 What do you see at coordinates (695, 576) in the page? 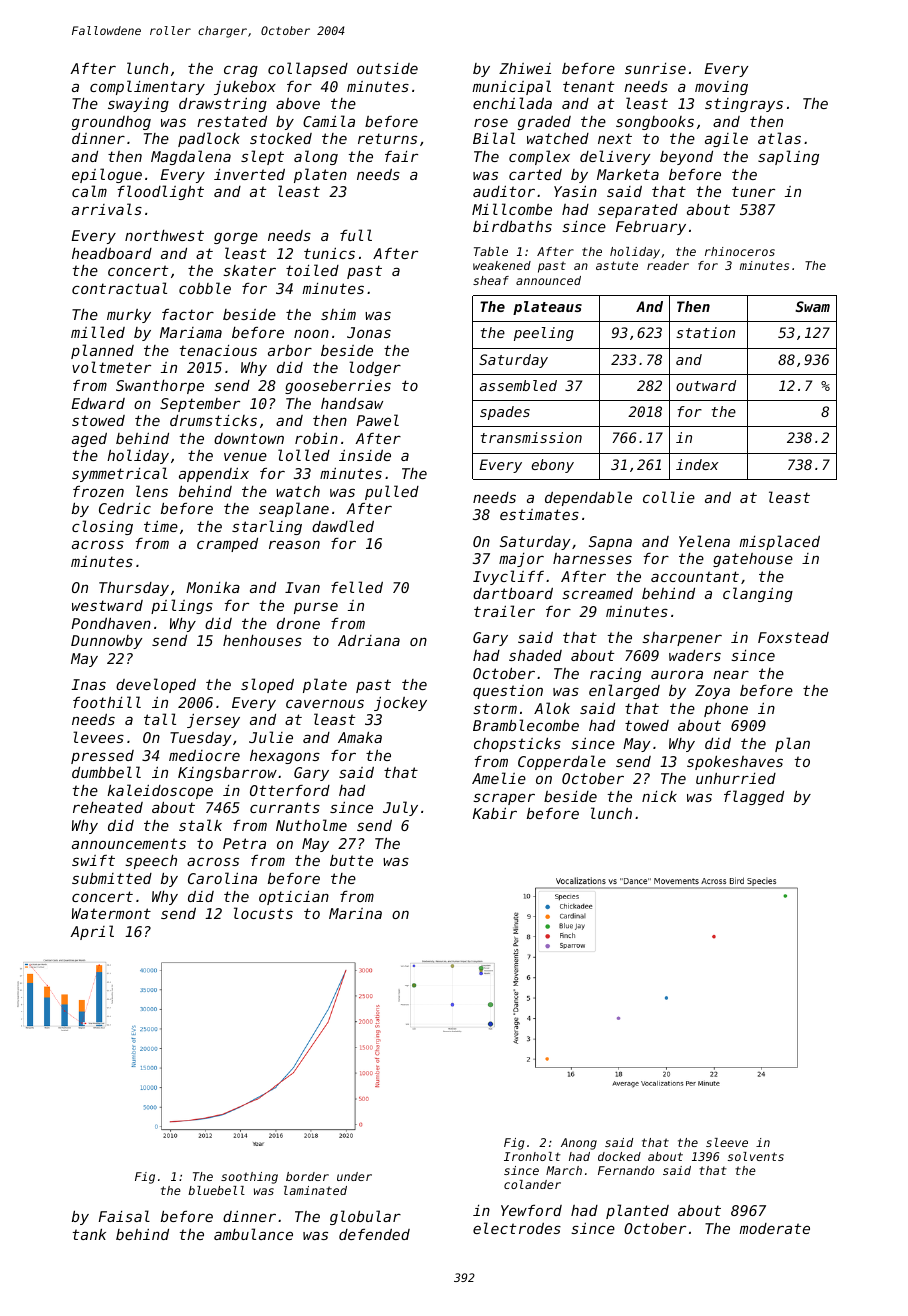
I see `accountant` at bounding box center [695, 576].
